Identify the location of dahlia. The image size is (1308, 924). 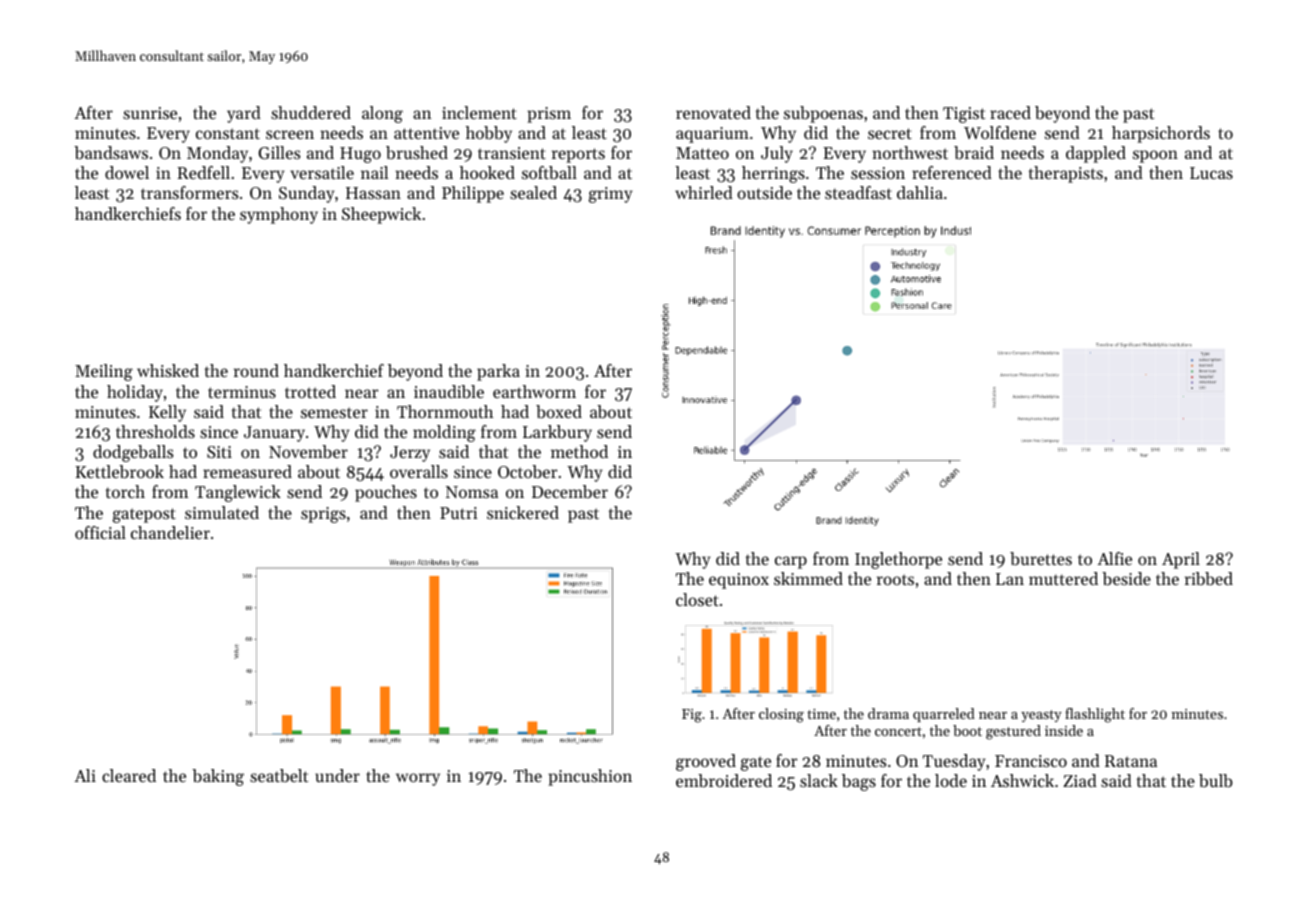
(920, 192).
